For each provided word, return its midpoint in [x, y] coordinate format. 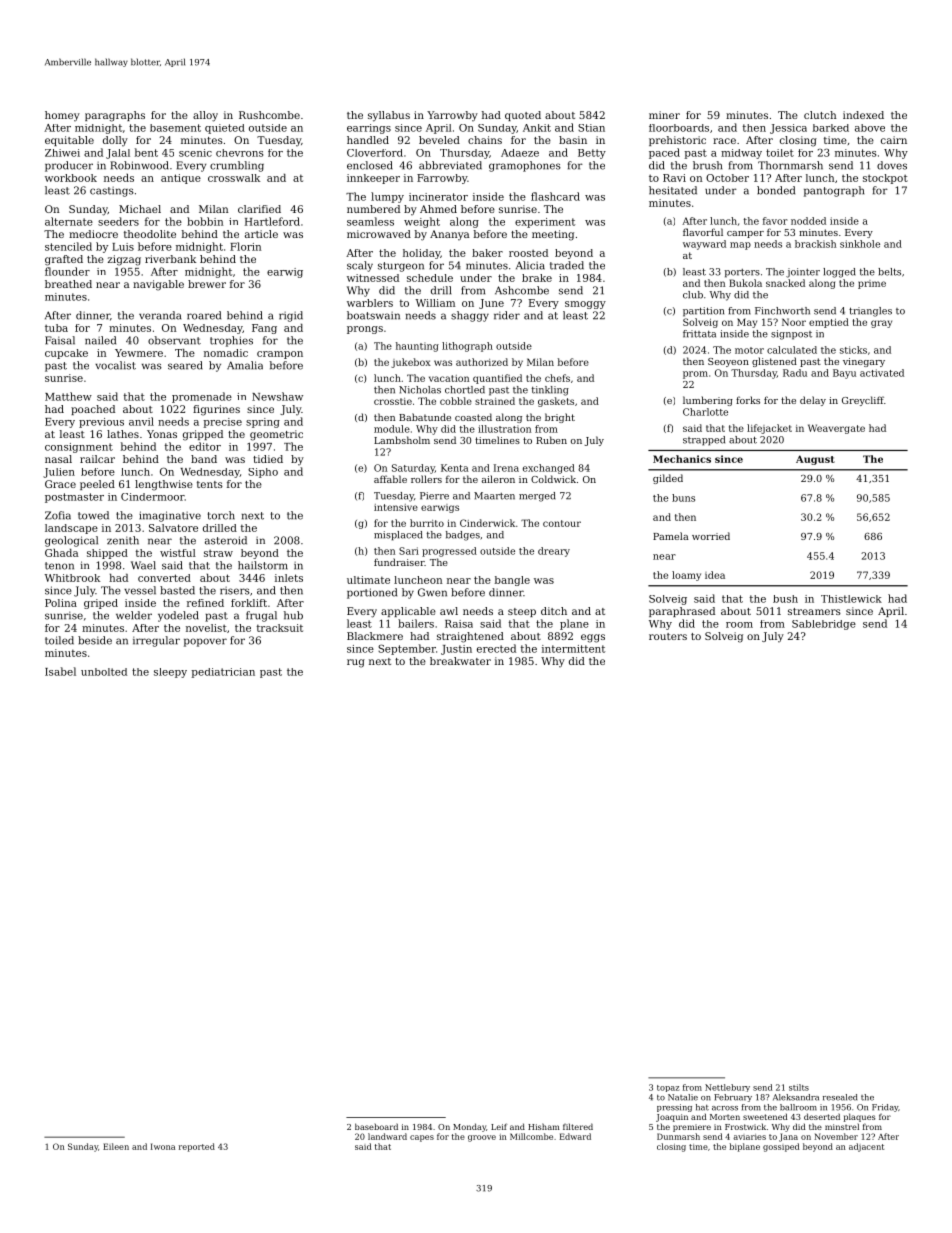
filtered [578, 1126]
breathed [68, 284]
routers [668, 636]
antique [181, 179]
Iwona [163, 1146]
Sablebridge [824, 625]
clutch [820, 115]
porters [742, 273]
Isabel [60, 671]
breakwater [460, 661]
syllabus [389, 116]
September [407, 649]
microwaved [379, 234]
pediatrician [223, 673]
